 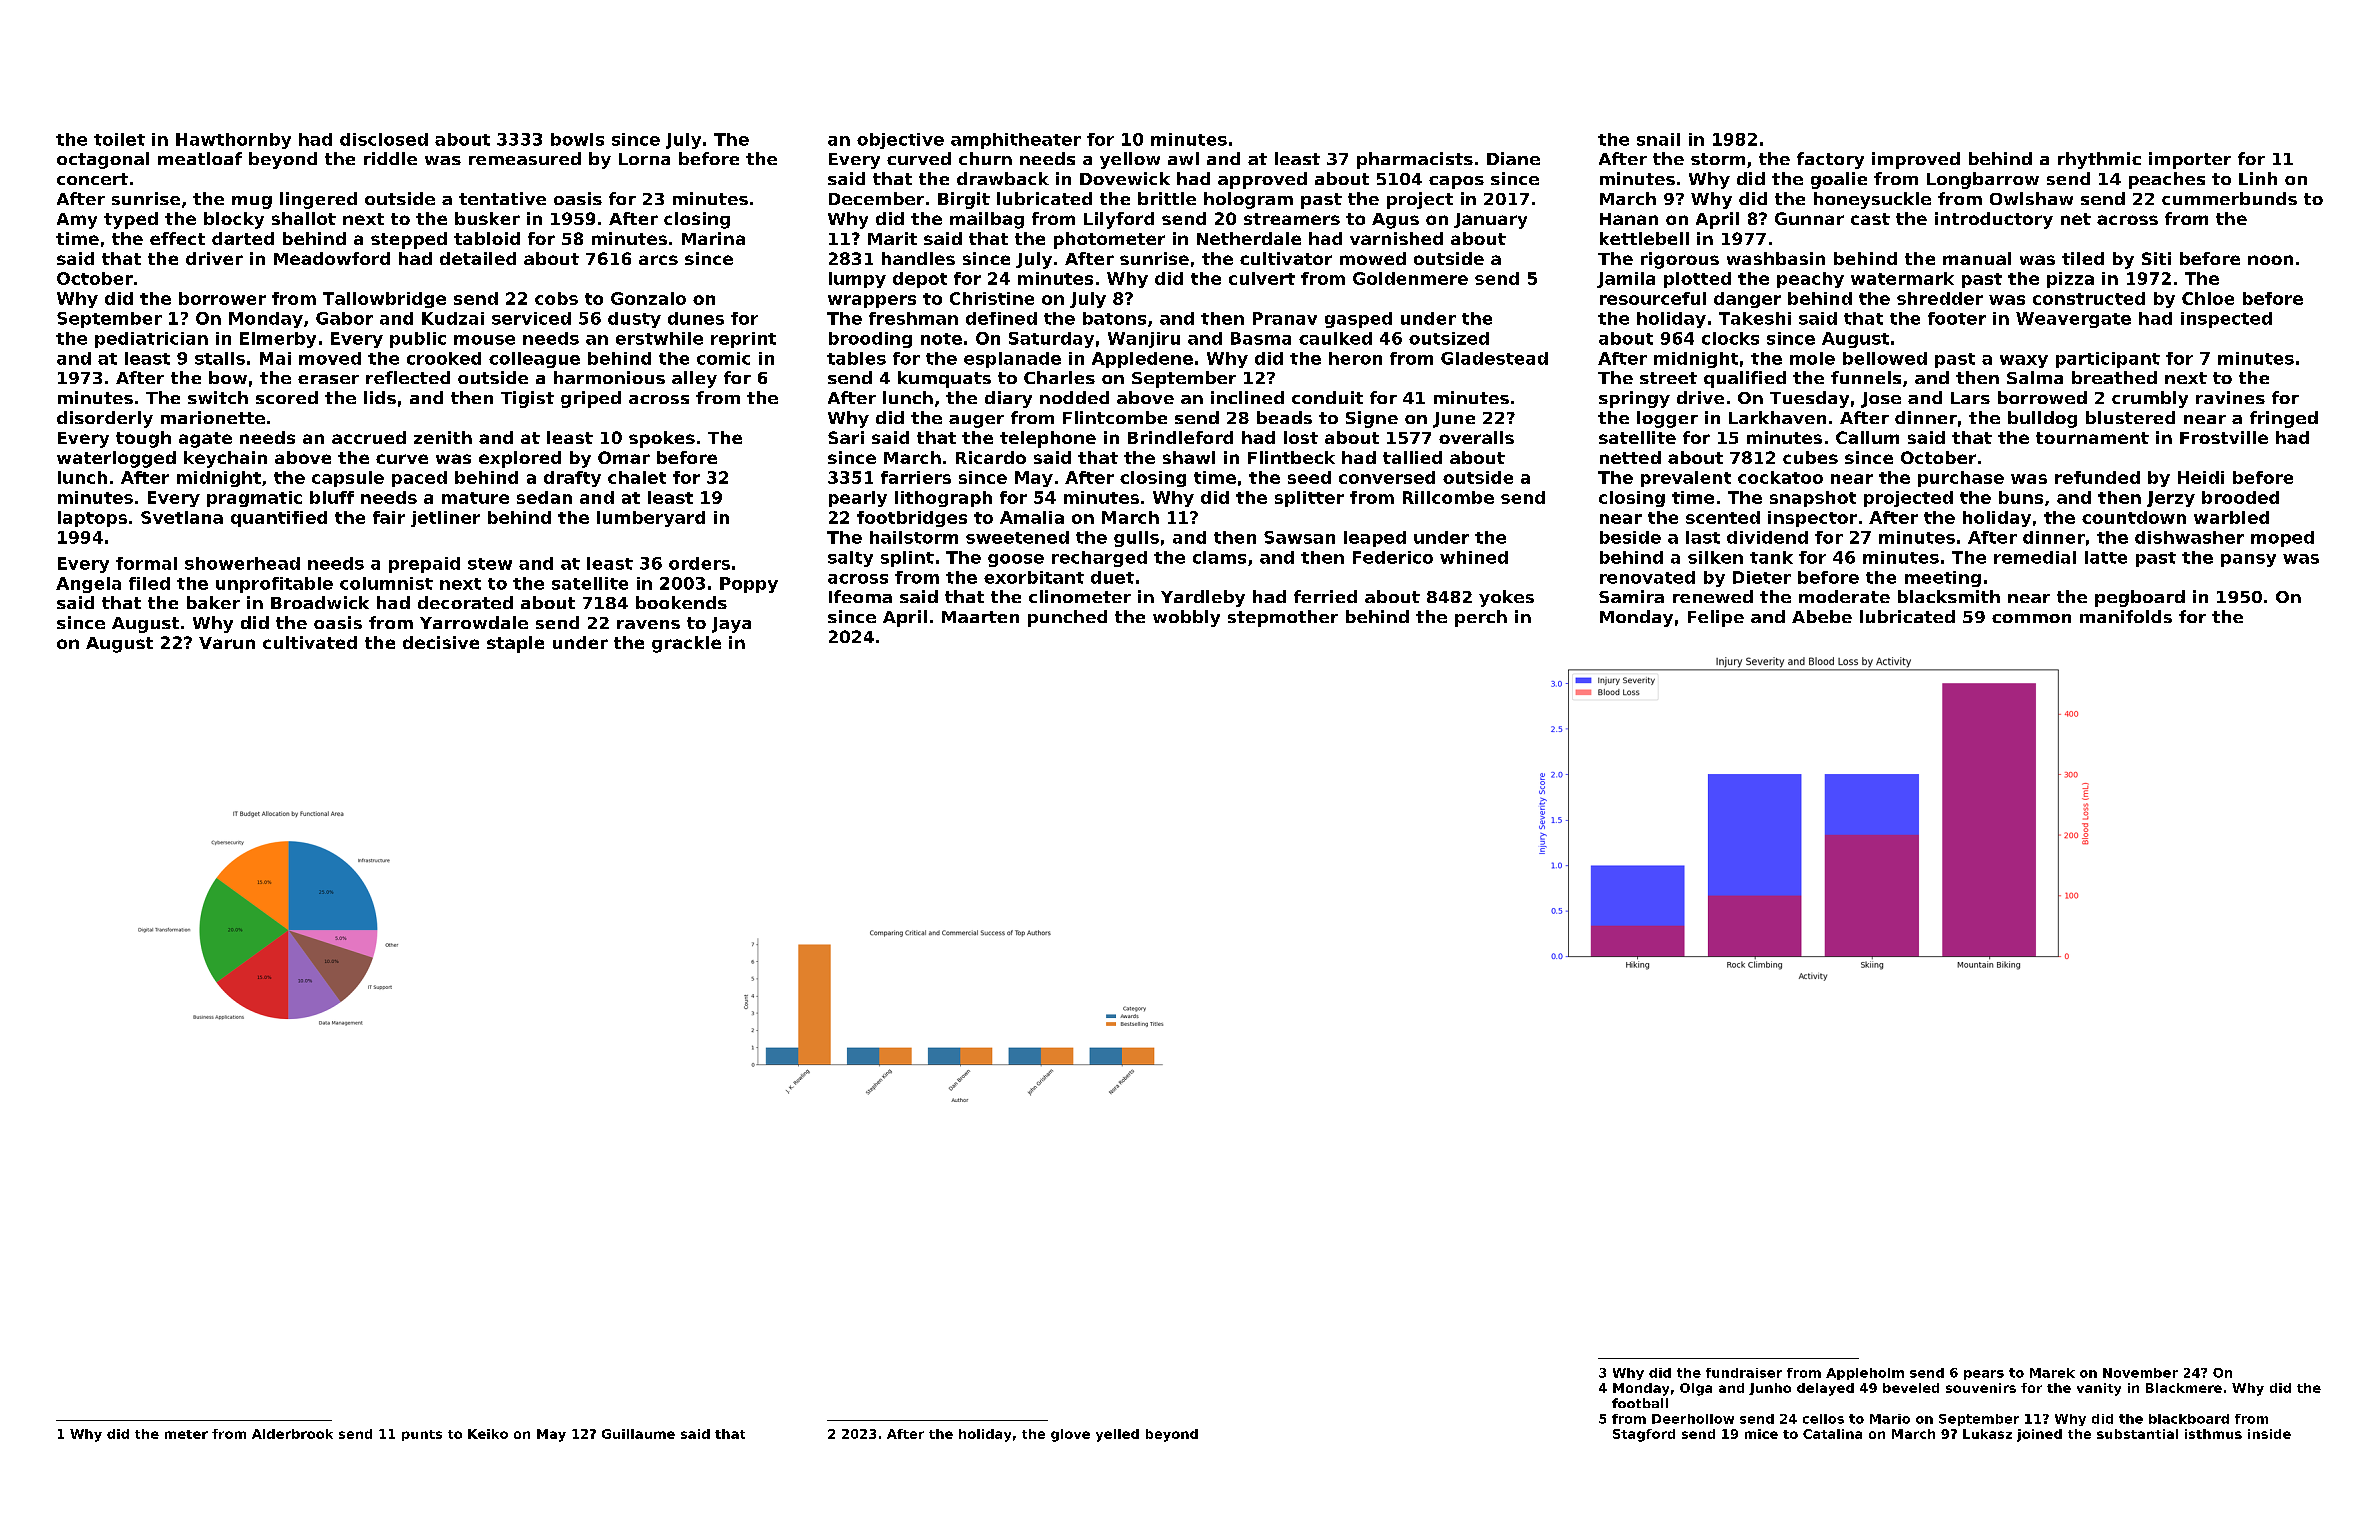 I want to click on yelled, so click(x=1117, y=1435).
